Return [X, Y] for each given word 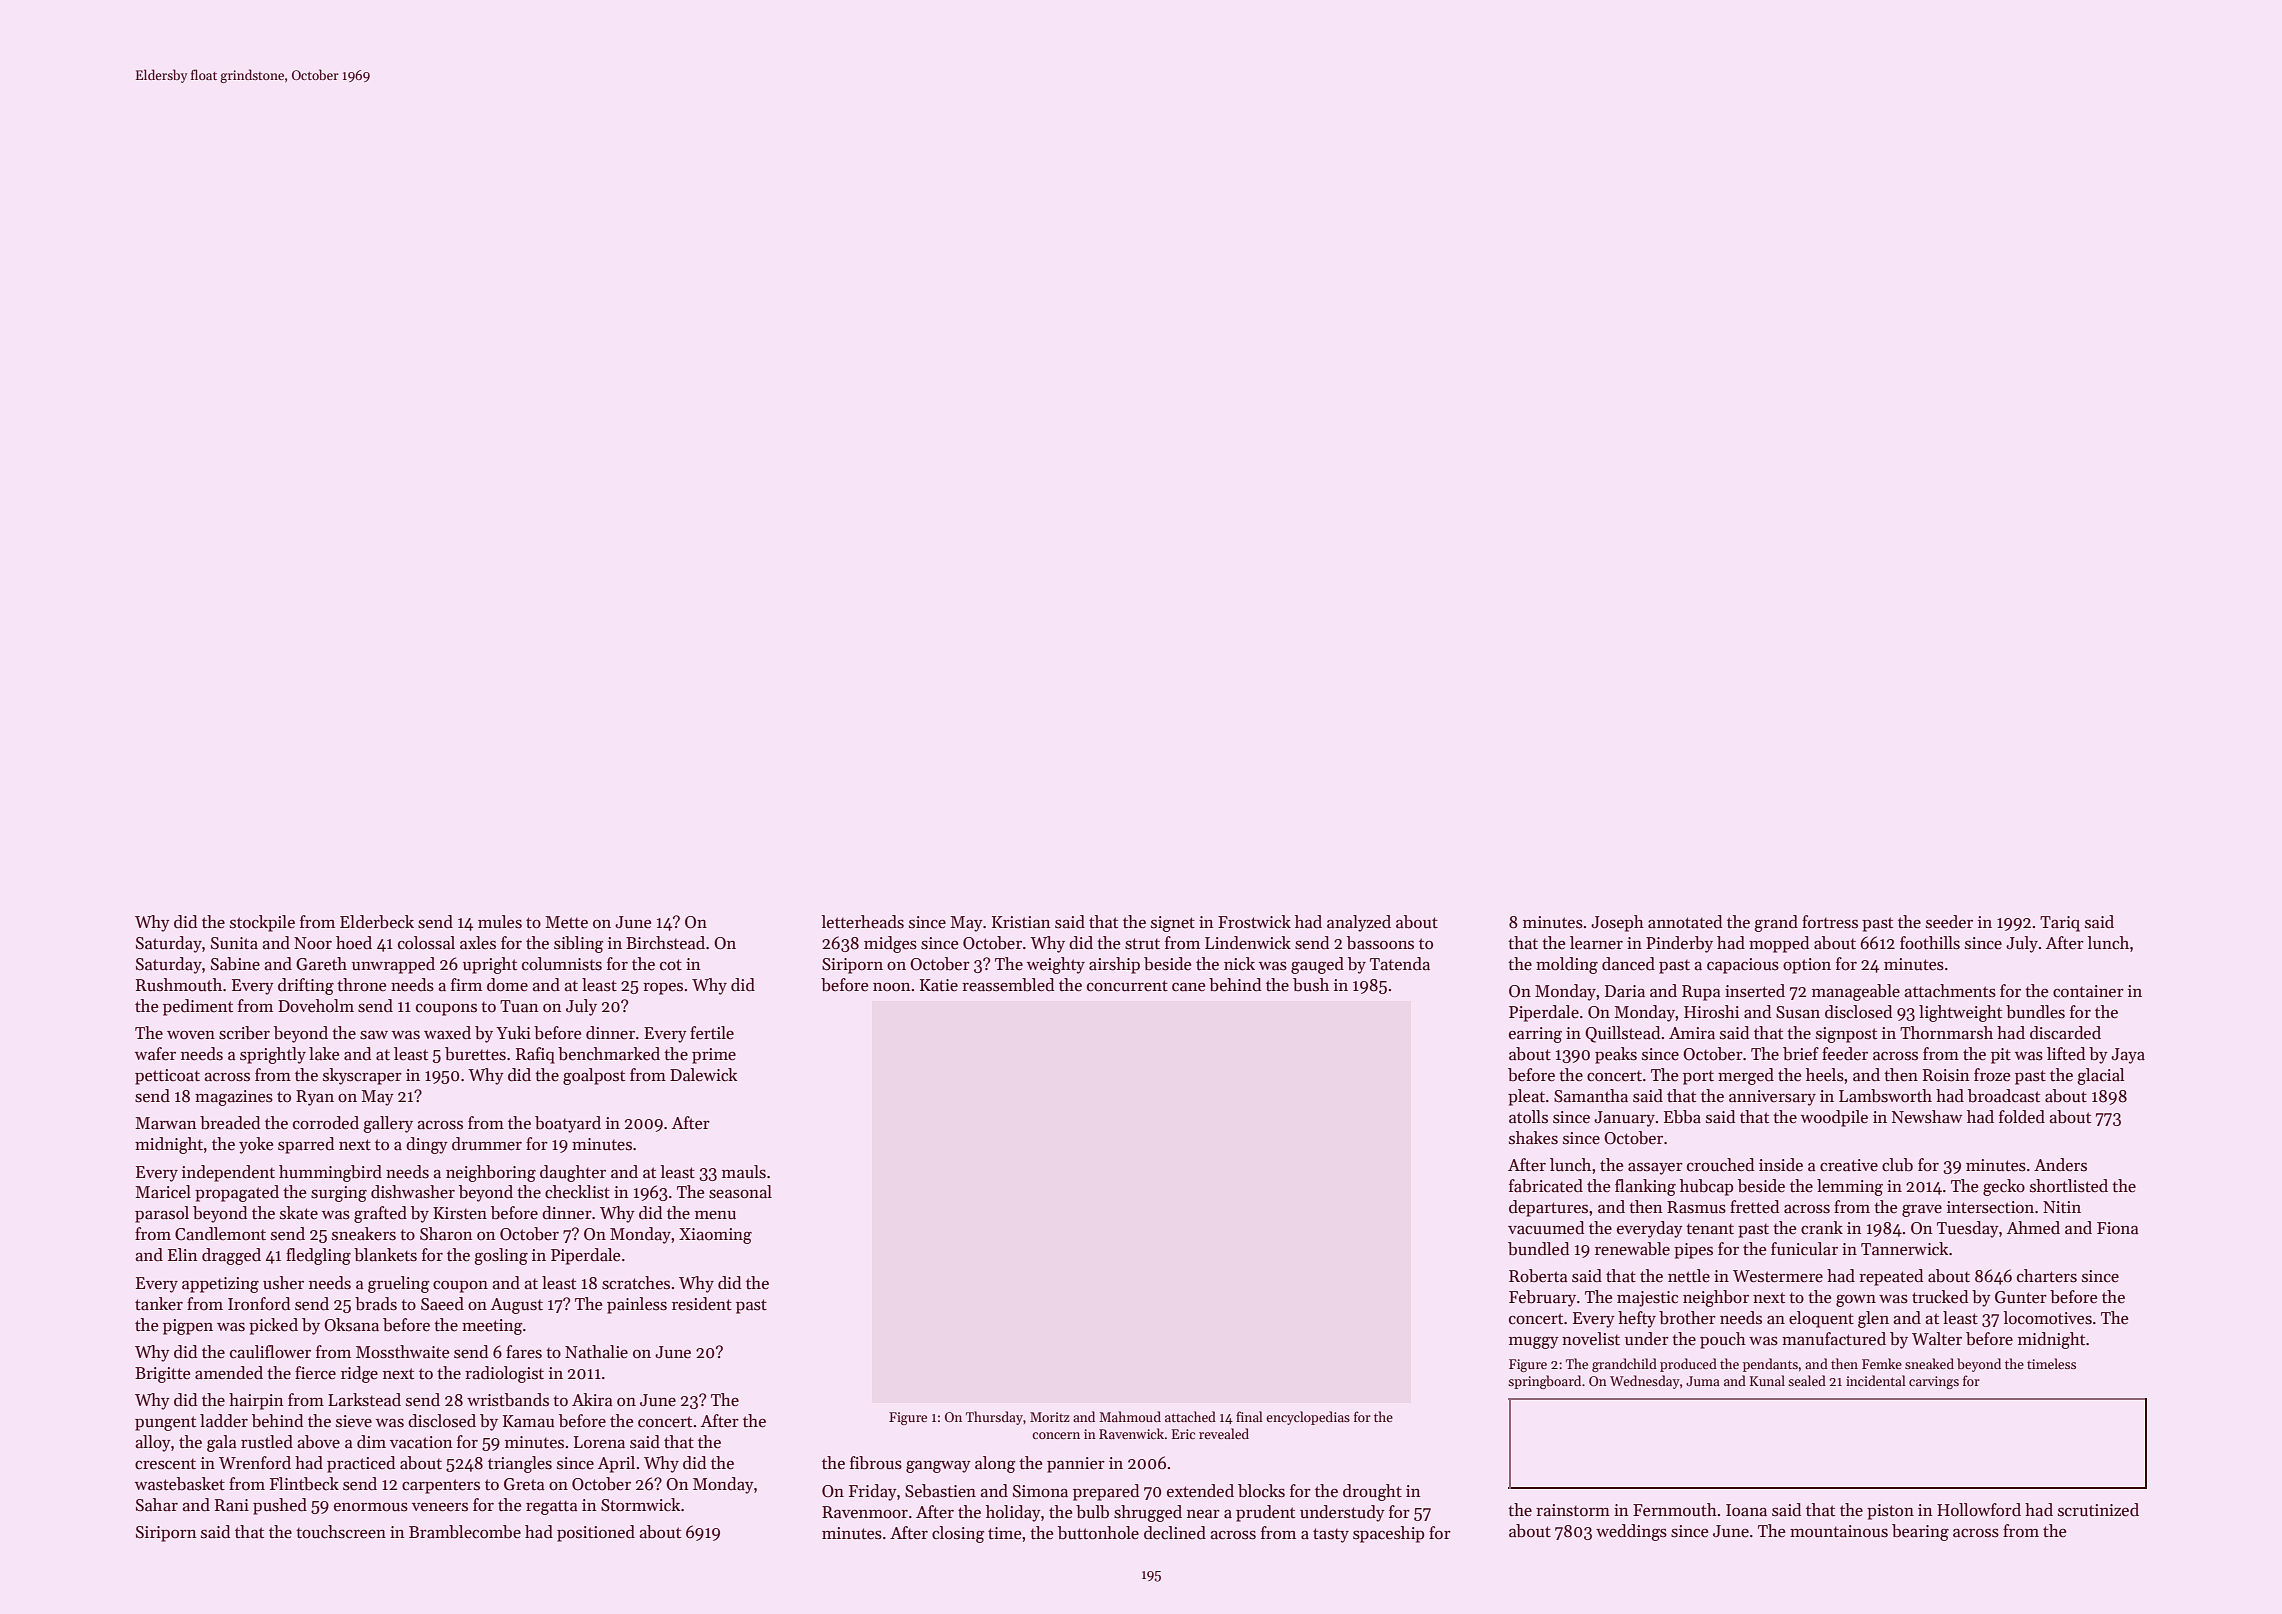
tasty [1331, 1535]
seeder [1949, 922]
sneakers [364, 1234]
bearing [1920, 1532]
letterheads [863, 922]
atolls [1528, 1117]
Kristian [1021, 922]
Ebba [1682, 1117]
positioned [596, 1533]
